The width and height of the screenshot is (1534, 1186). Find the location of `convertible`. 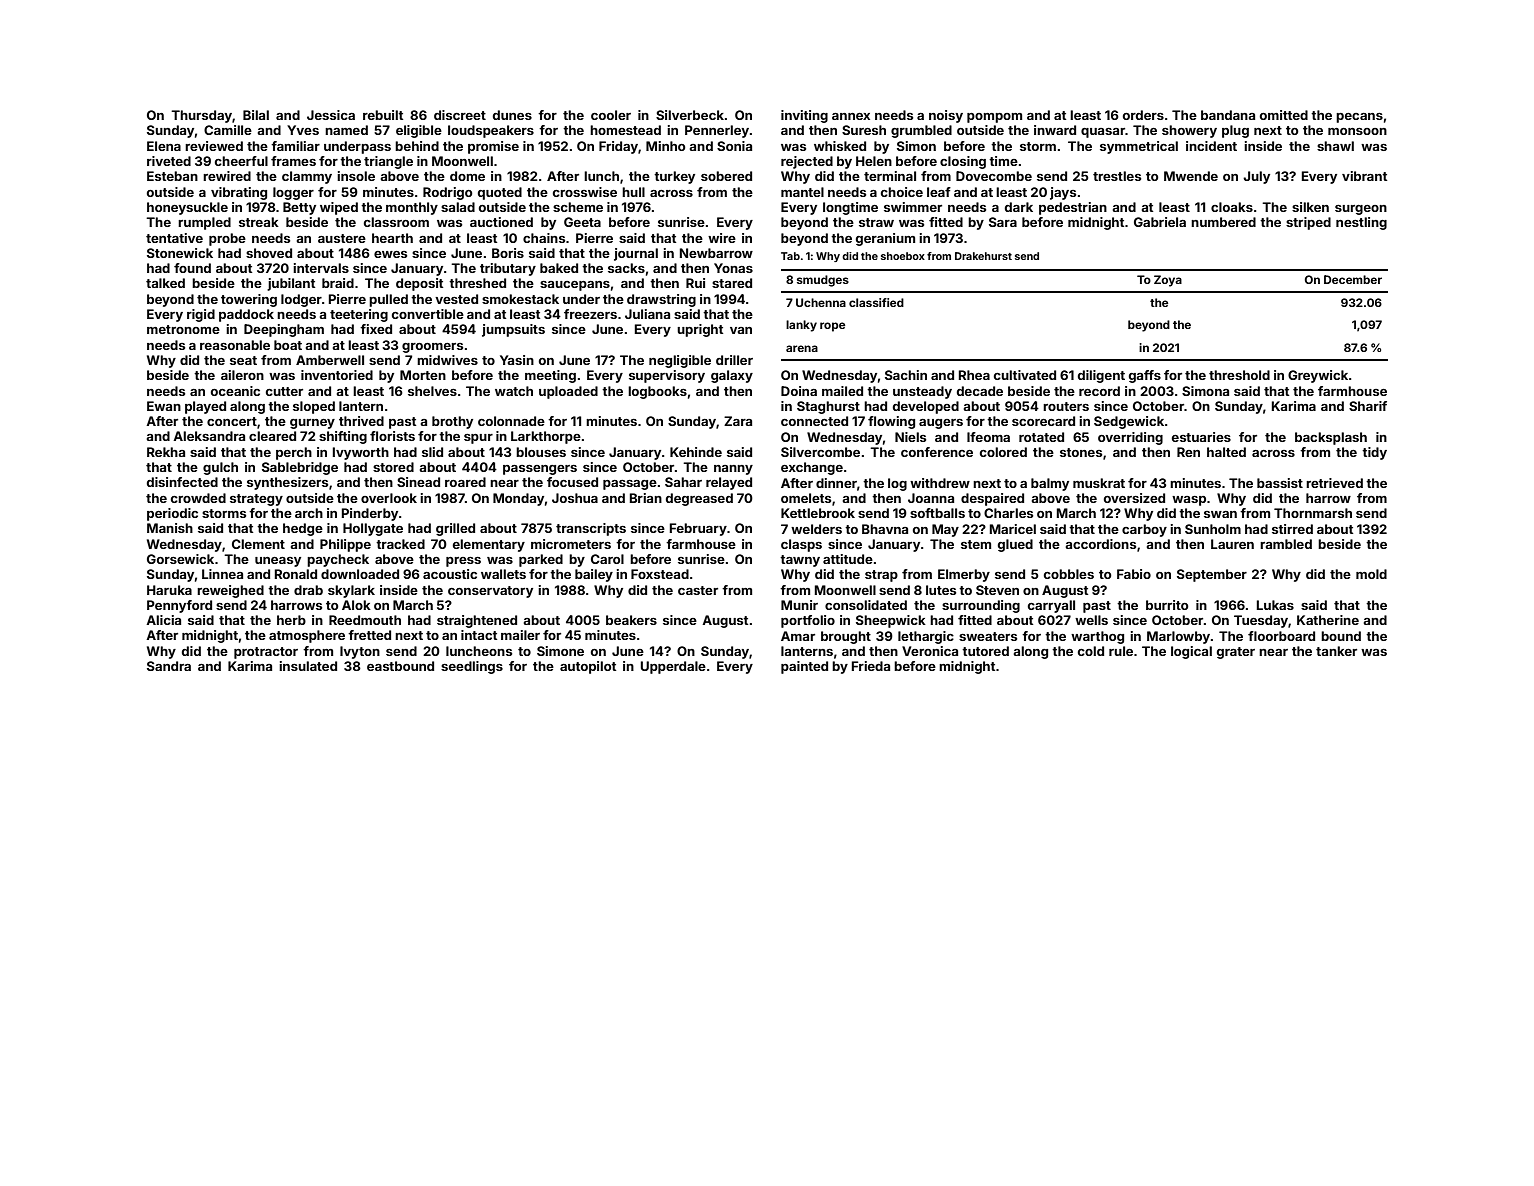

convertible is located at coordinates (428, 314).
